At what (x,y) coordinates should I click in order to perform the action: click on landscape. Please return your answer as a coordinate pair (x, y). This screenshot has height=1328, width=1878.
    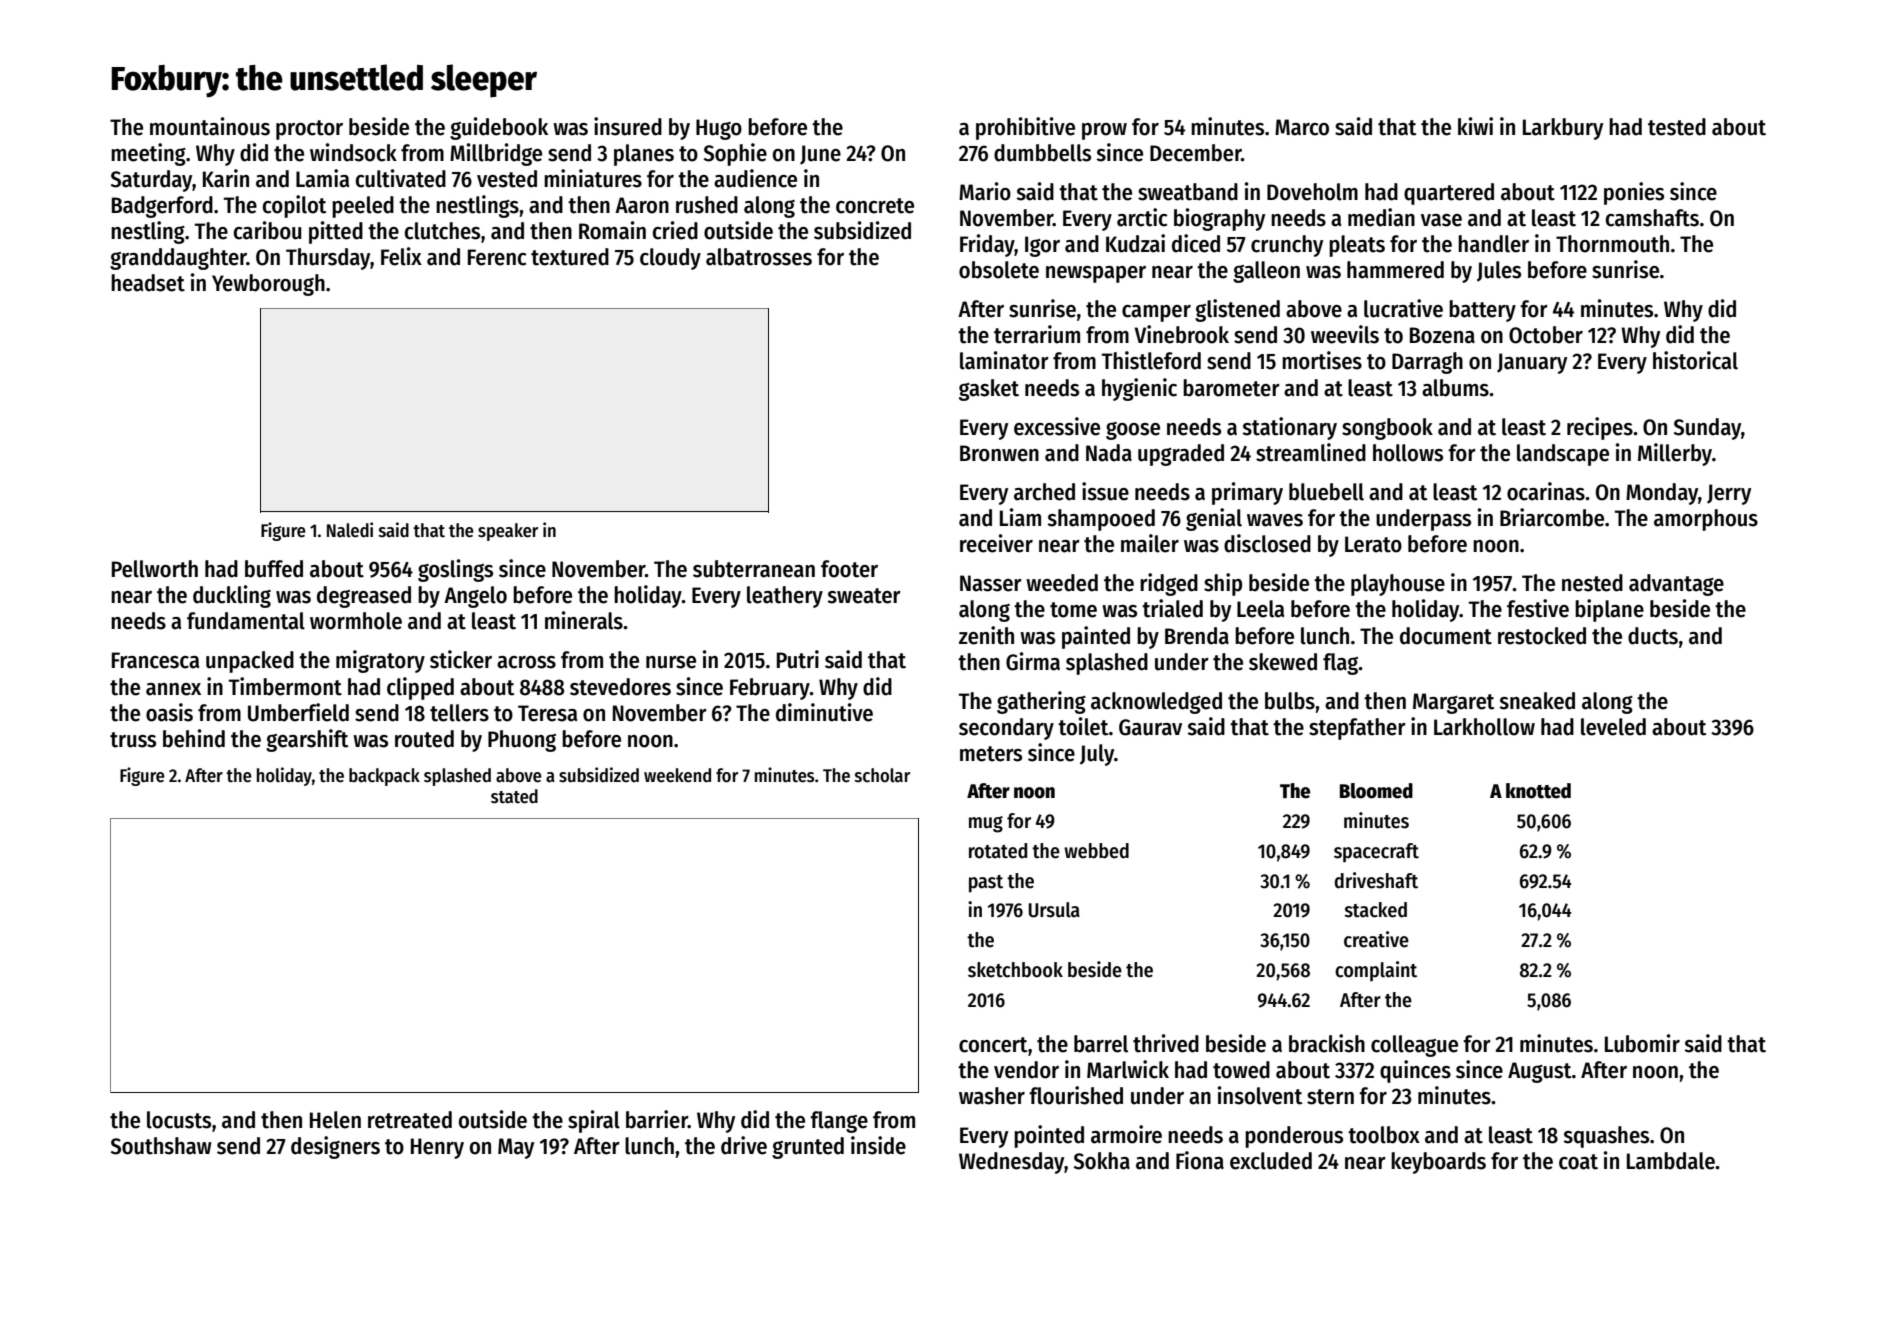
    Looking at the image, I should click on (1563, 455).
